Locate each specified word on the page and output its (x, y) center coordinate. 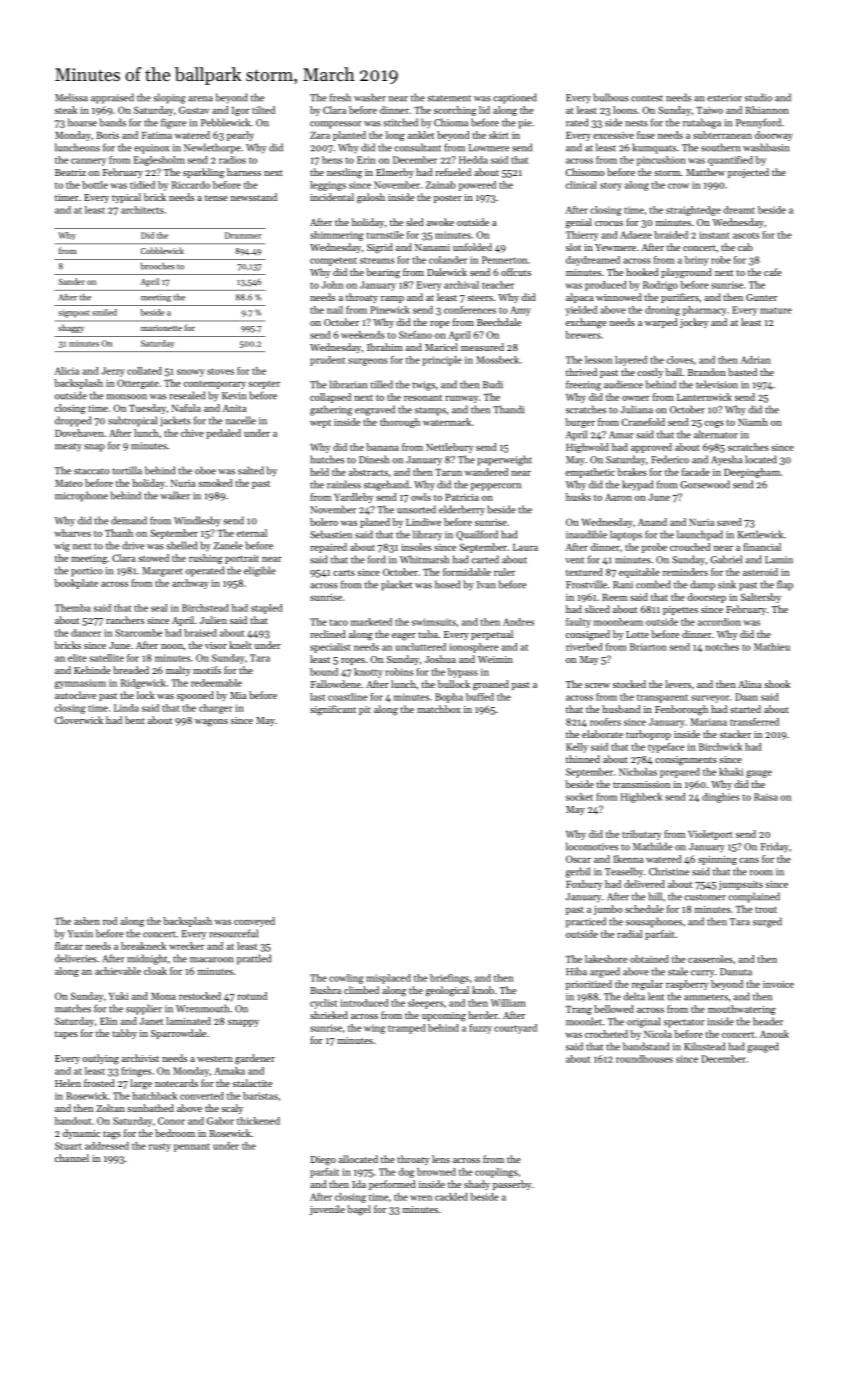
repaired (328, 548)
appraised (112, 98)
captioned (515, 98)
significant (333, 710)
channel (72, 1158)
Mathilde (652, 846)
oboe (205, 470)
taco (339, 622)
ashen (87, 921)
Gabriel (726, 559)
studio (758, 97)
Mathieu (772, 647)
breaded (131, 670)
